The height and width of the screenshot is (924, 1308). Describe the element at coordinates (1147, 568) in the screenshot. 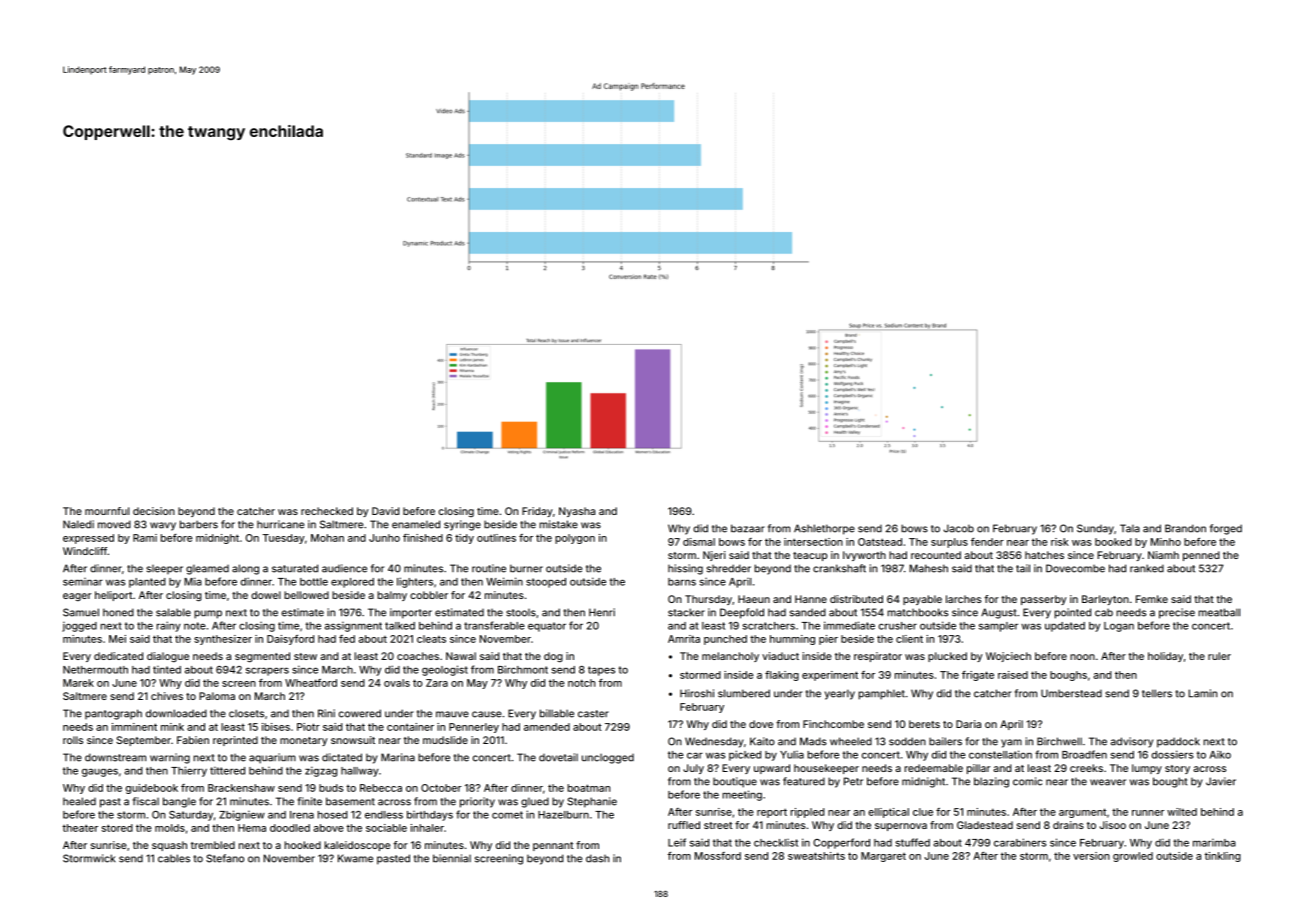

I see `ranked` at that location.
